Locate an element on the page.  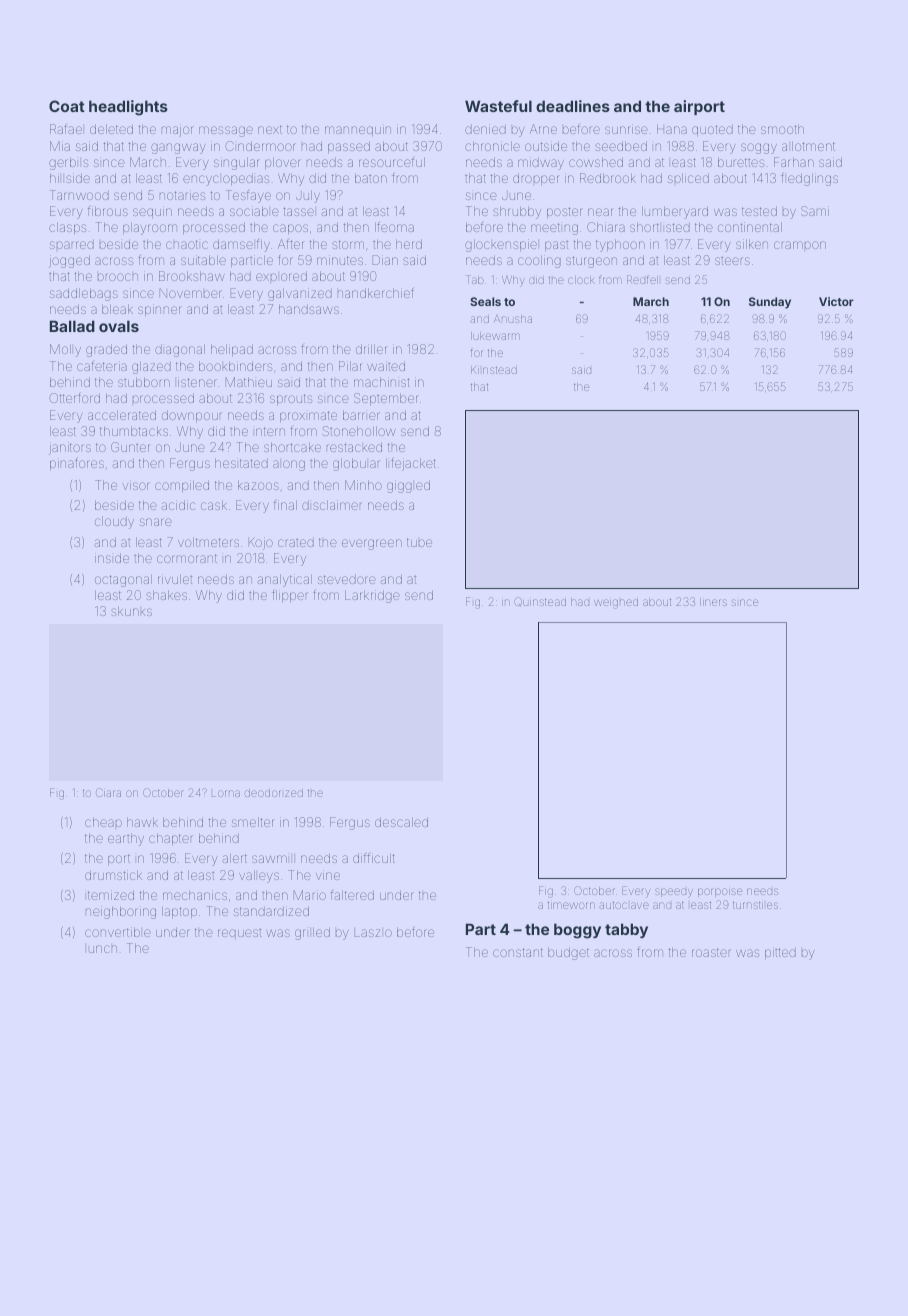
deadlines is located at coordinates (573, 106).
